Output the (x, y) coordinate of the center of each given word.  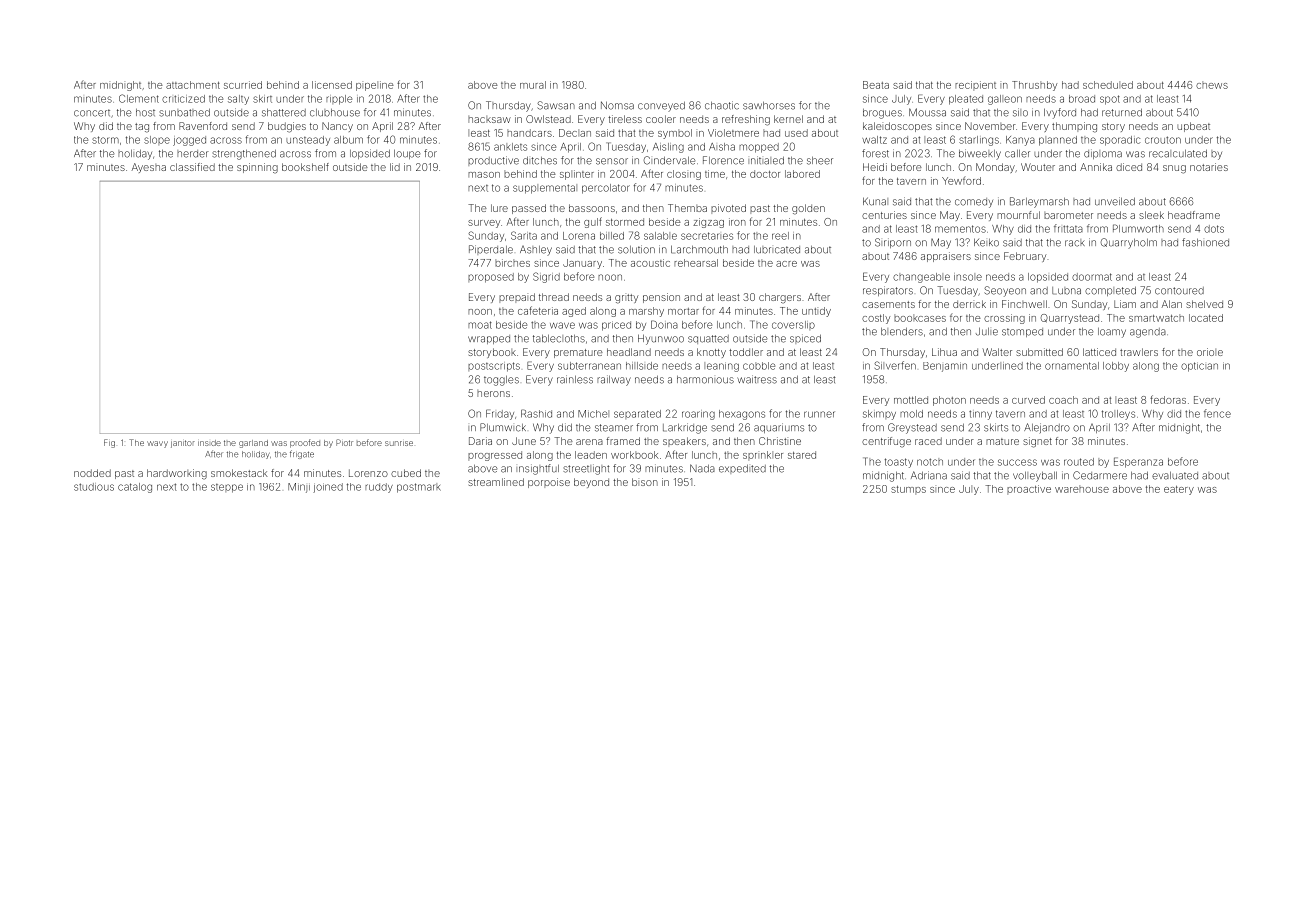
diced (1129, 167)
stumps (908, 490)
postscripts (494, 367)
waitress (757, 379)
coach (1063, 400)
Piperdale (491, 250)
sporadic (1120, 141)
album (348, 140)
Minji (299, 488)
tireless (625, 119)
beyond (591, 483)
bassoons (592, 208)
